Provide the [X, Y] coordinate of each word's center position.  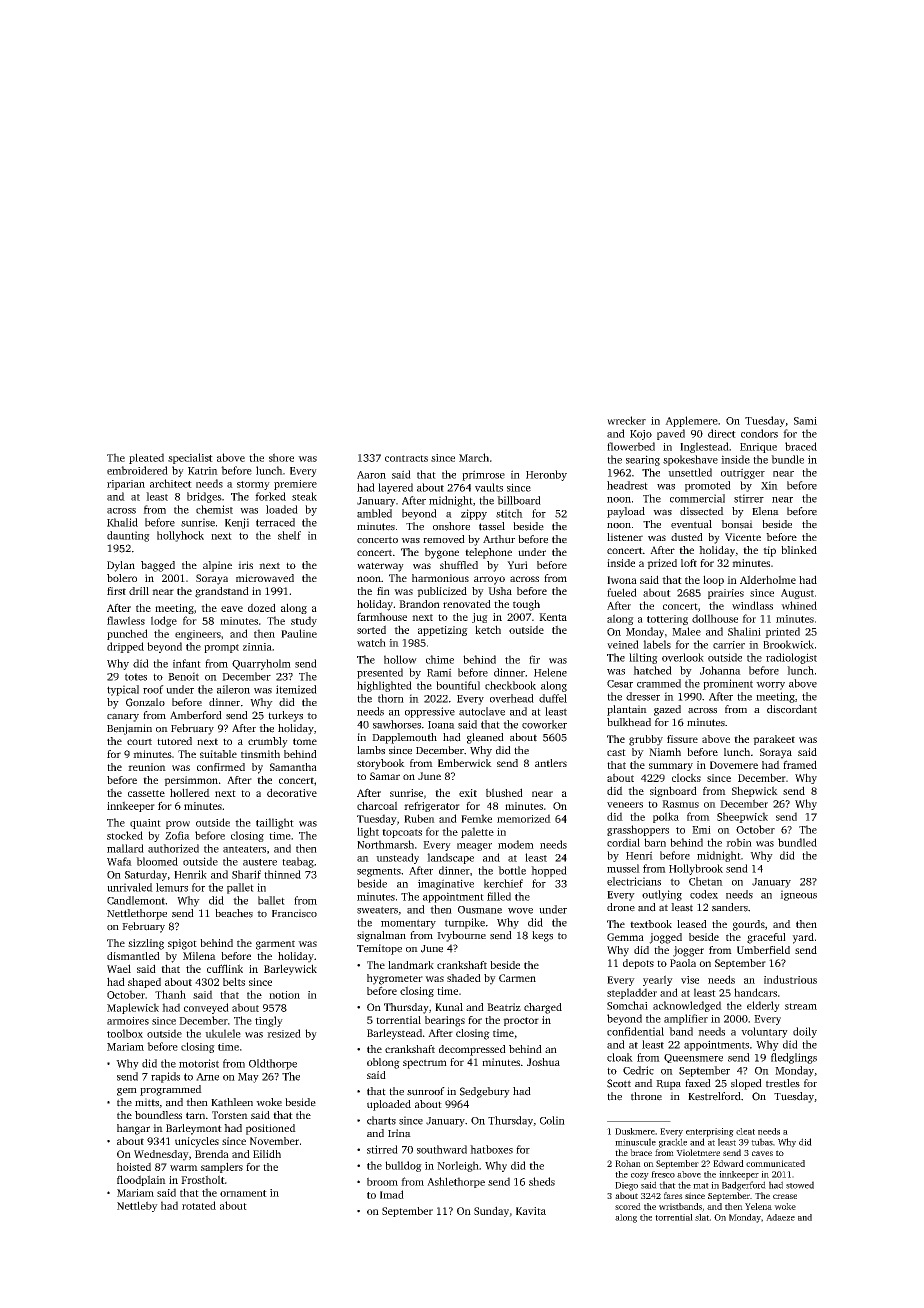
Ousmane [480, 910]
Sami [805, 421]
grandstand [222, 592]
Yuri [517, 565]
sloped [746, 1084]
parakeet [774, 740]
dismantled [133, 956]
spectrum [425, 1064]
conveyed [206, 1008]
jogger [688, 951]
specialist [190, 458]
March [474, 457]
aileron [233, 689]
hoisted [134, 1166]
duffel [553, 698]
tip [769, 551]
